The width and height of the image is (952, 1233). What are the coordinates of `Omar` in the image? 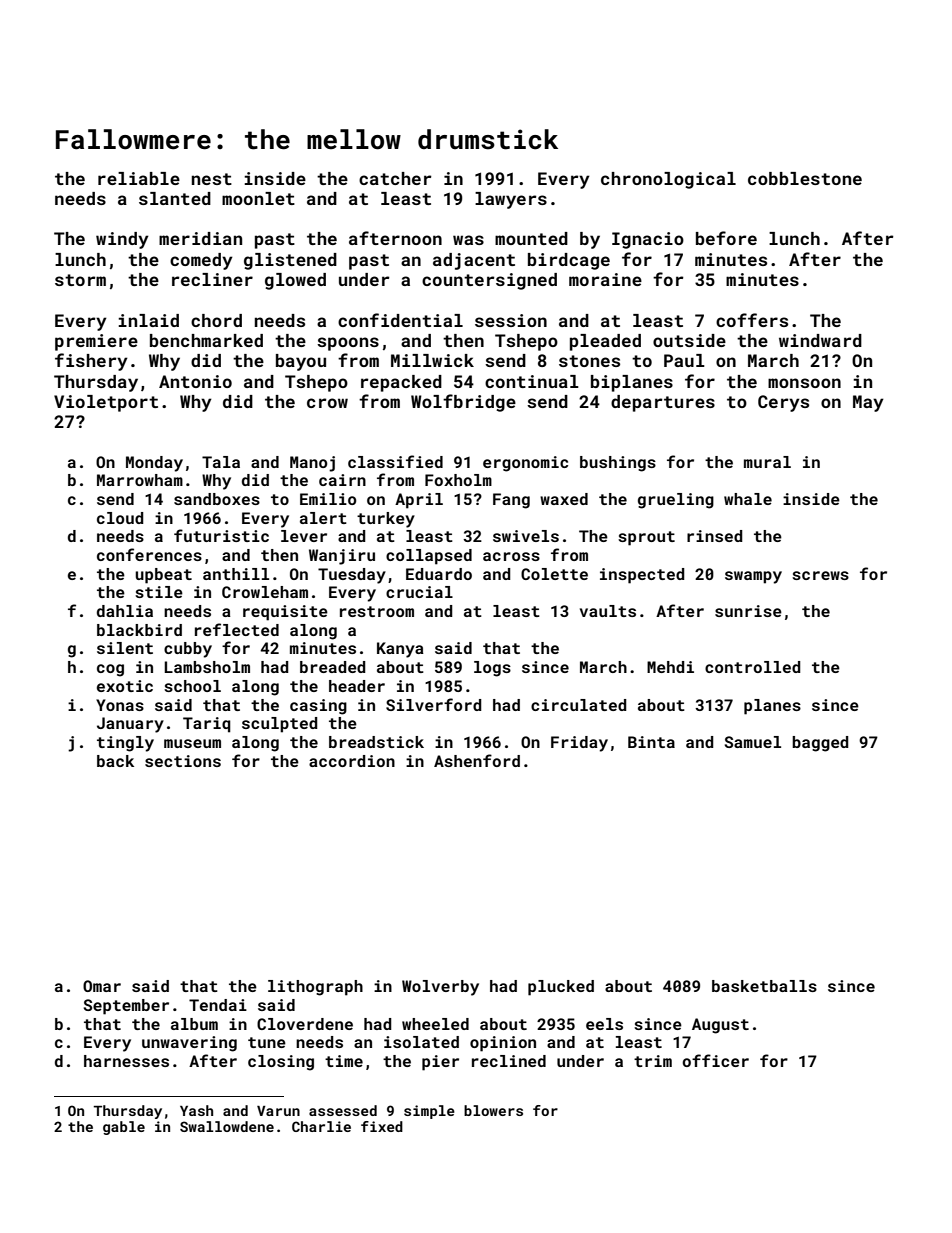 It's located at (102, 986).
